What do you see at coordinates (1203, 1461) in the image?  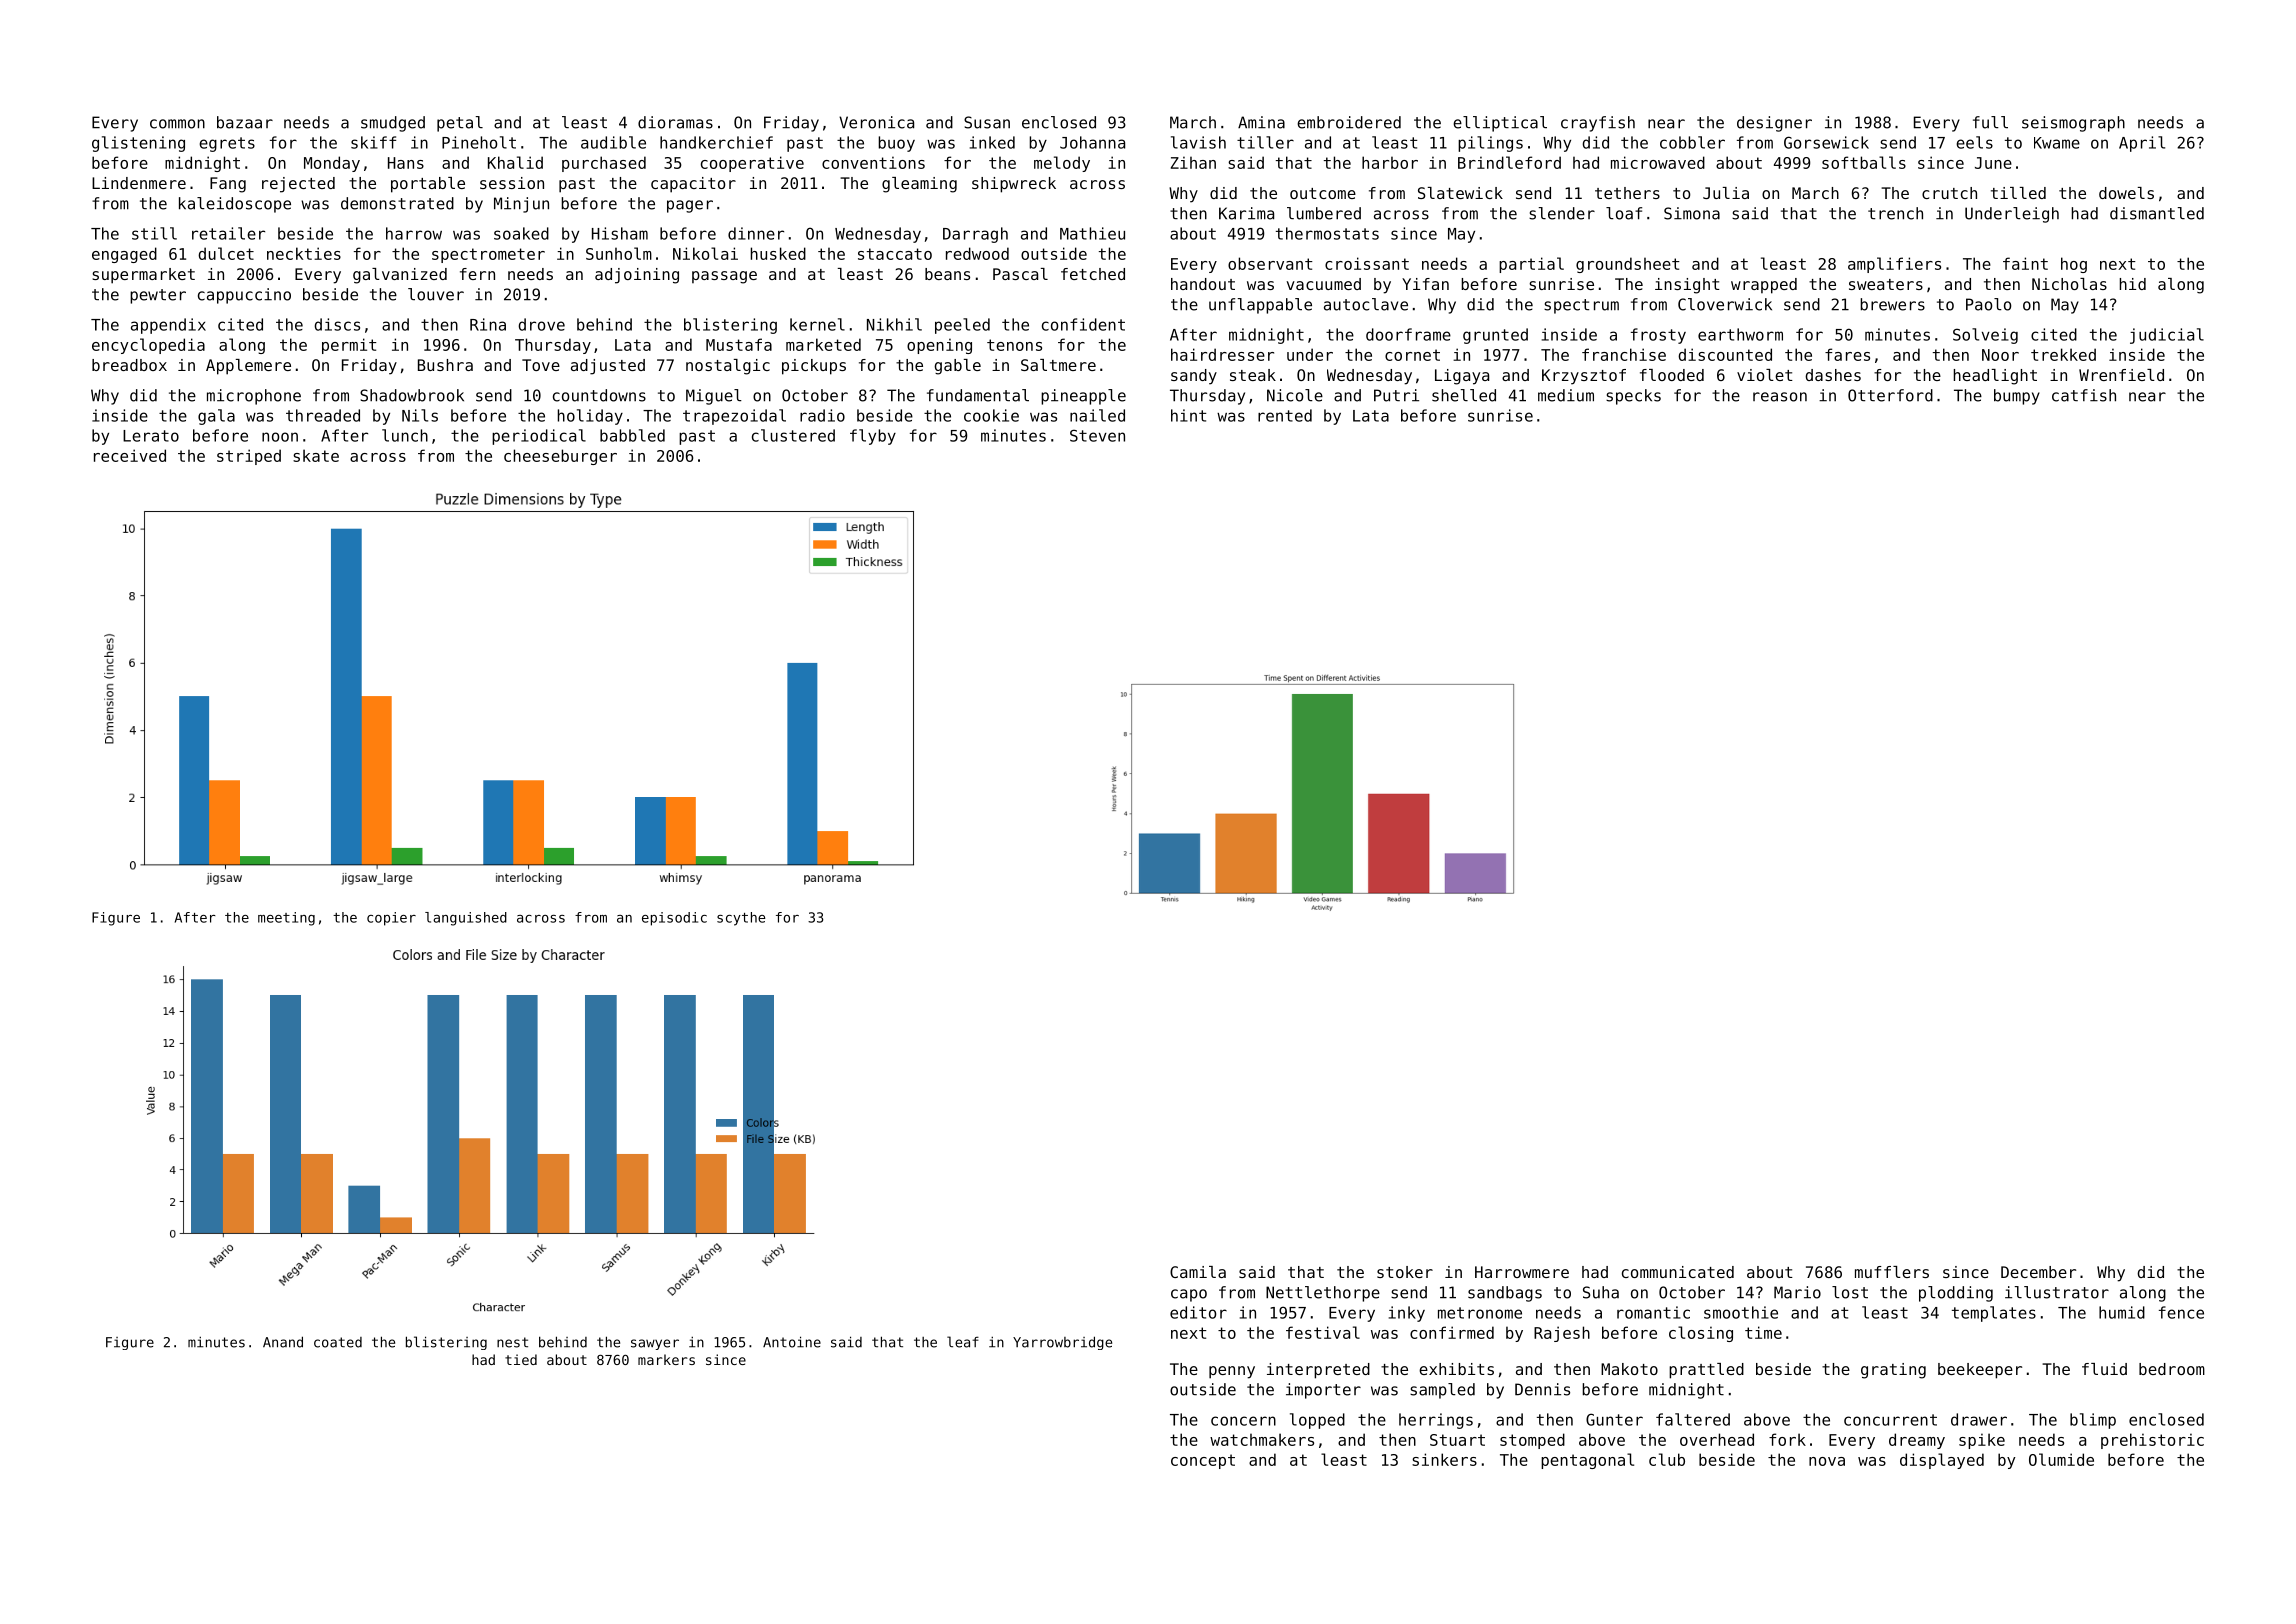 I see `concept` at bounding box center [1203, 1461].
